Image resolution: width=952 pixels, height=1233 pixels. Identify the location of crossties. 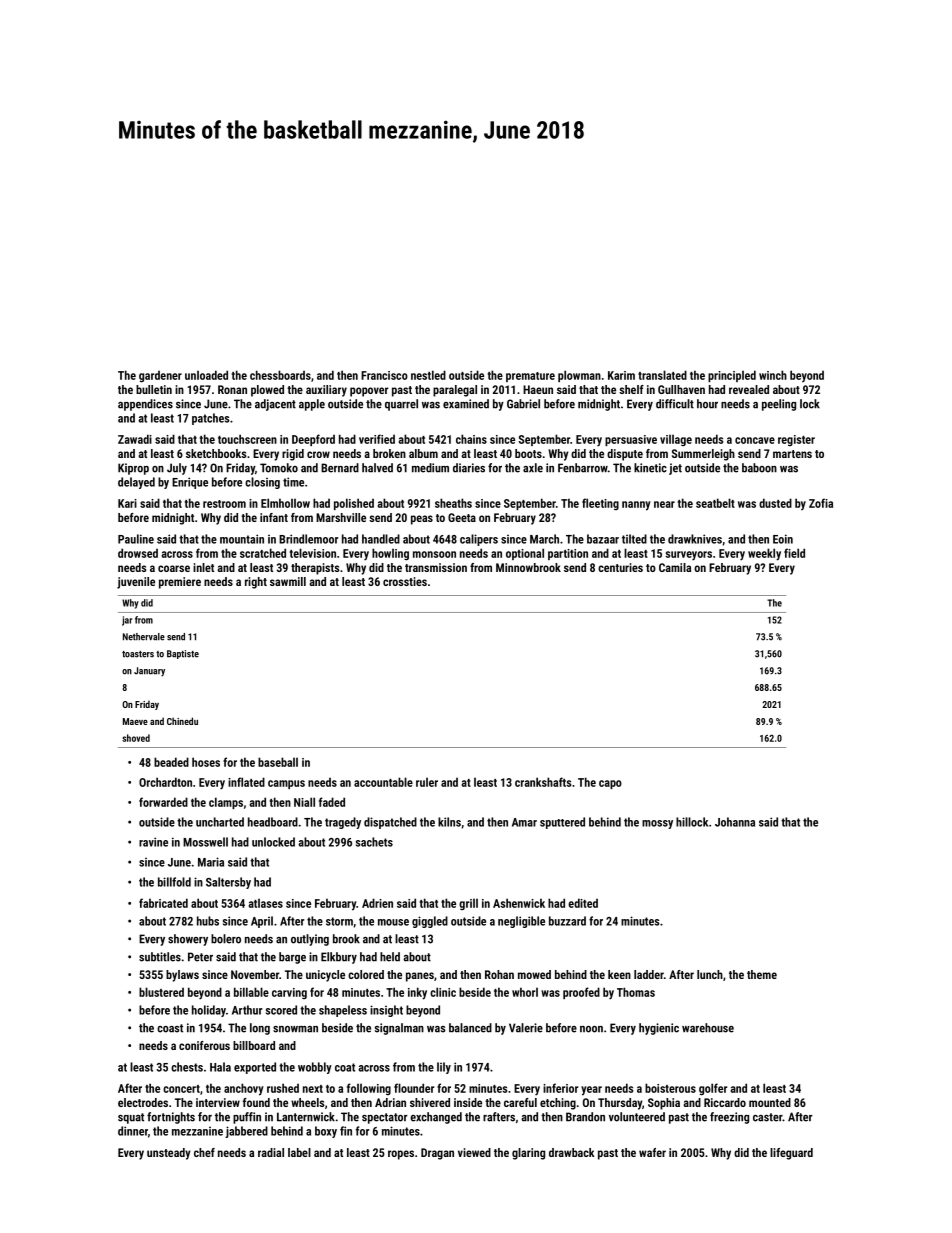
(405, 581).
